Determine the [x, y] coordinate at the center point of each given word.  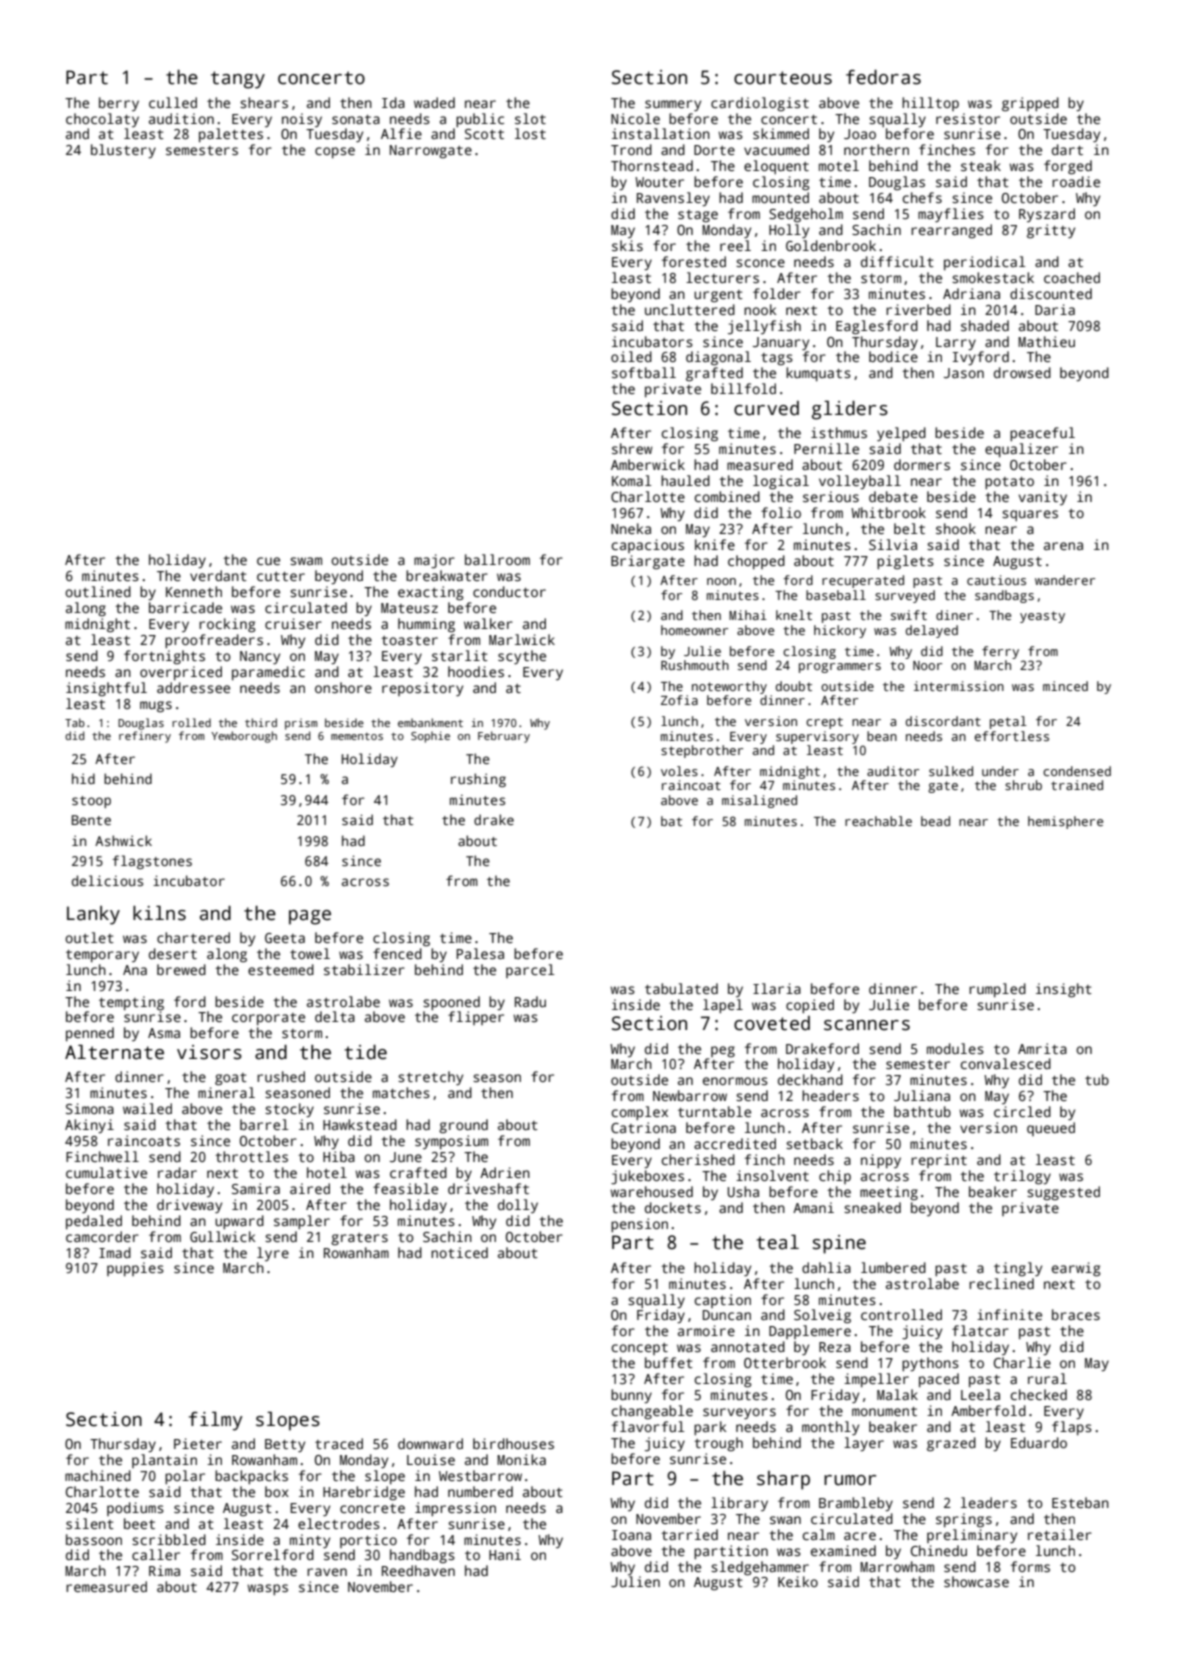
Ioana [631, 1535]
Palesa [480, 953]
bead [935, 821]
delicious [107, 880]
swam [306, 561]
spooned [451, 1003]
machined [98, 1475]
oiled [631, 356]
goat [231, 1079]
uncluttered [690, 309]
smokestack [993, 277]
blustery [123, 151]
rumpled [997, 990]
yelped [901, 434]
